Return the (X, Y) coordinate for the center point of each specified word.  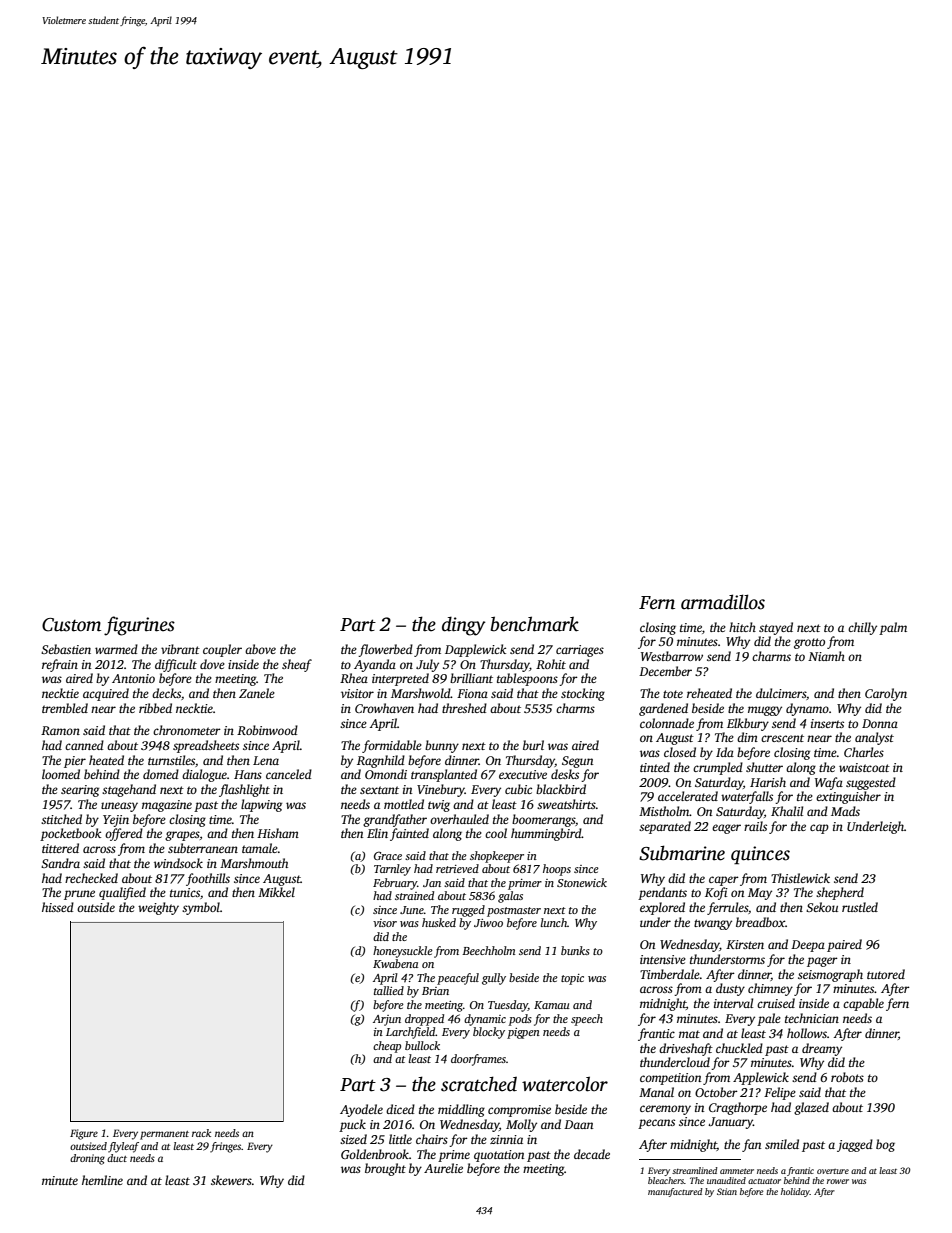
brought (385, 1169)
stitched (61, 819)
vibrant (180, 649)
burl (533, 745)
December (665, 671)
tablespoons (527, 679)
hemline (102, 1180)
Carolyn (886, 694)
